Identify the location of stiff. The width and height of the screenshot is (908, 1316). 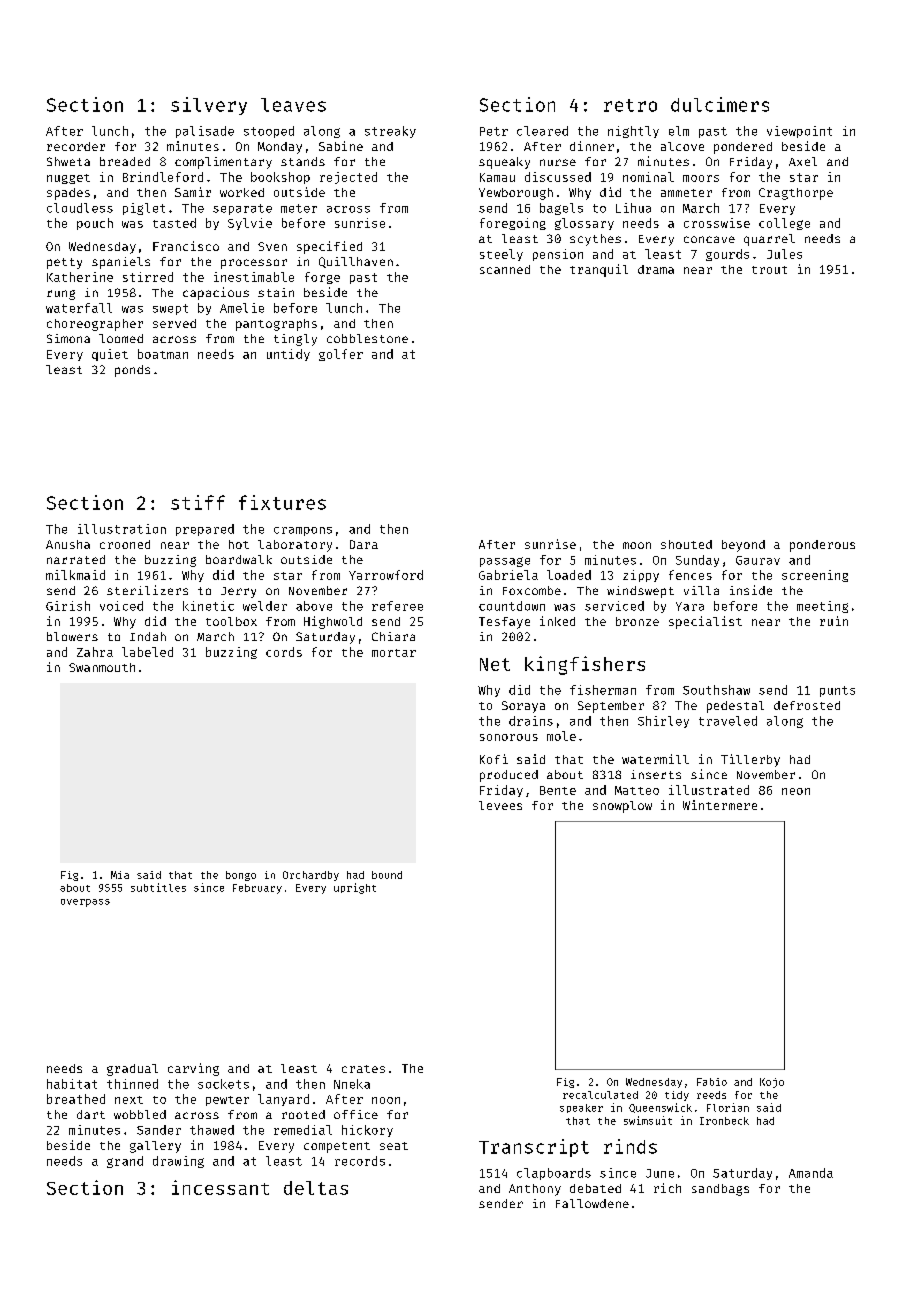
(198, 502).
